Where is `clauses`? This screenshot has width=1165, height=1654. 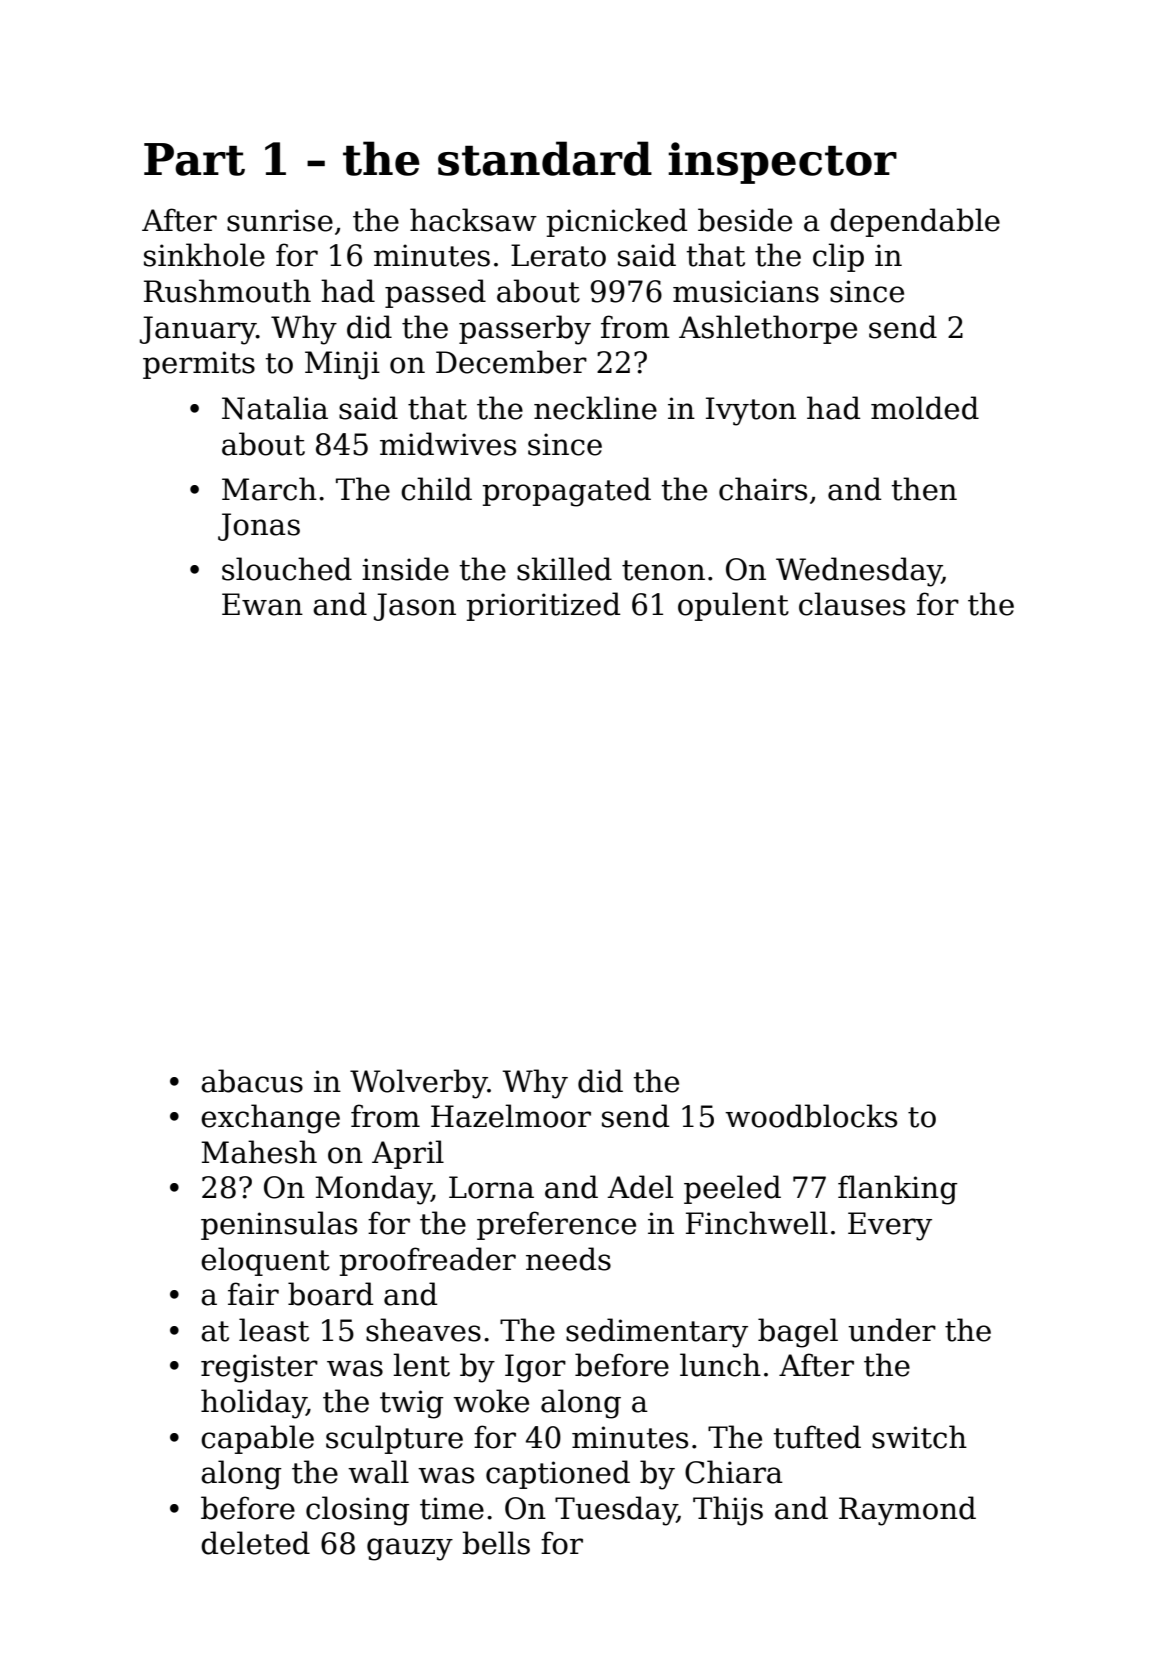 clauses is located at coordinates (852, 604).
